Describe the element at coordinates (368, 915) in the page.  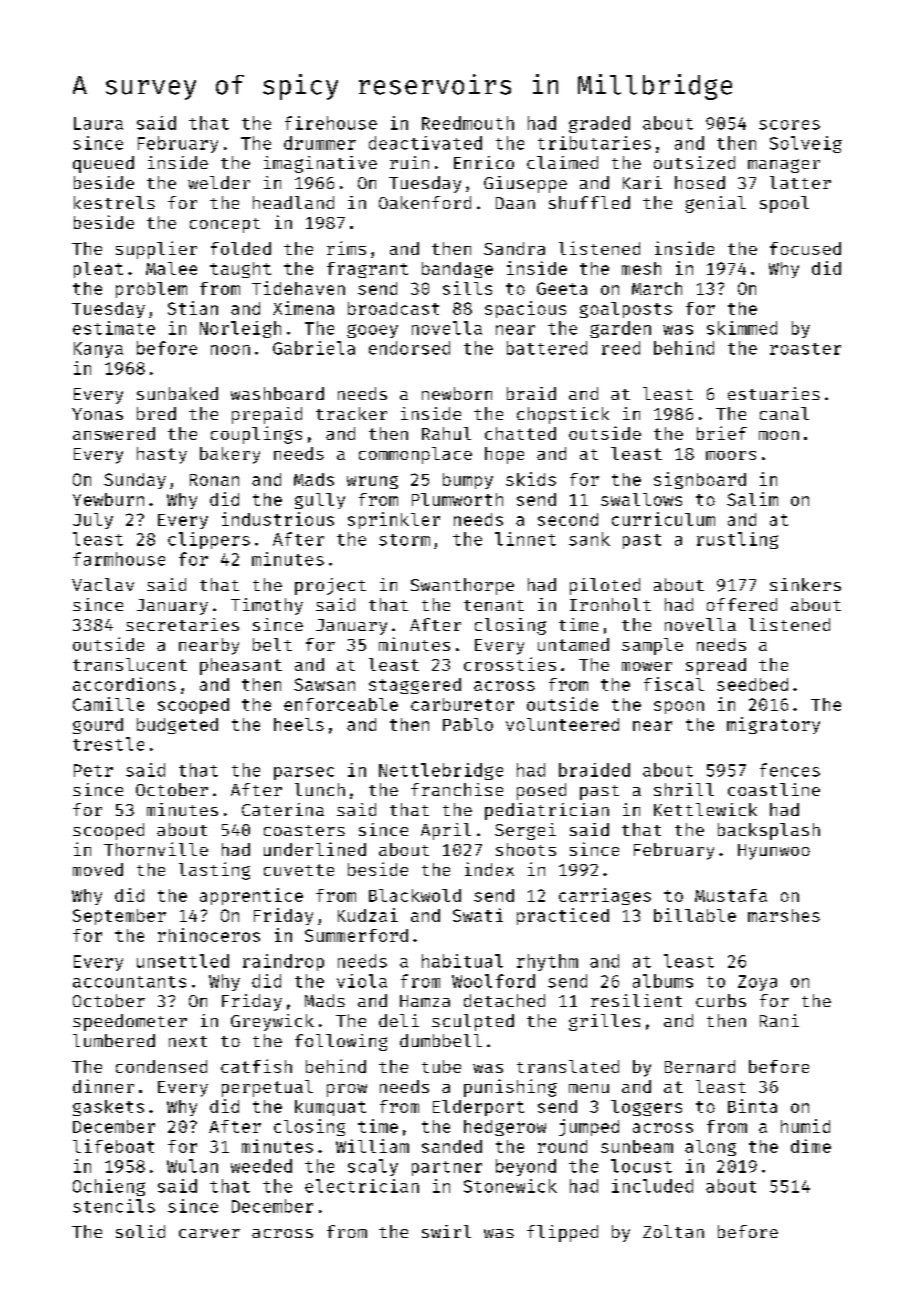
I see `Kudzai` at that location.
